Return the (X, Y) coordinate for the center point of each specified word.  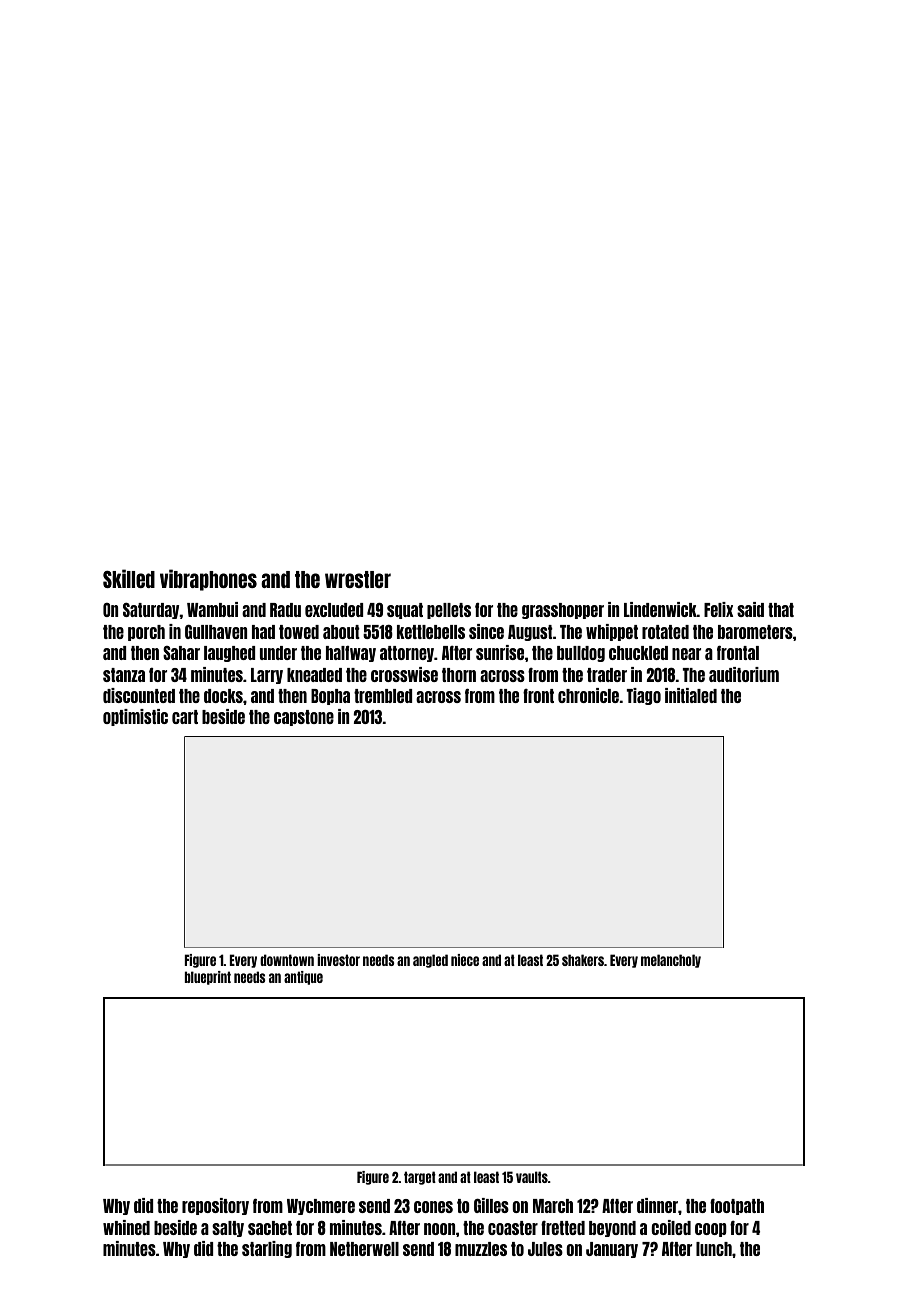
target (420, 1178)
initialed (691, 695)
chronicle (588, 695)
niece (465, 960)
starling (267, 1249)
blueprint (207, 978)
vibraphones (208, 580)
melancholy (671, 961)
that (781, 610)
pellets (449, 611)
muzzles (481, 1249)
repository (215, 1206)
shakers (583, 960)
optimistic (135, 717)
